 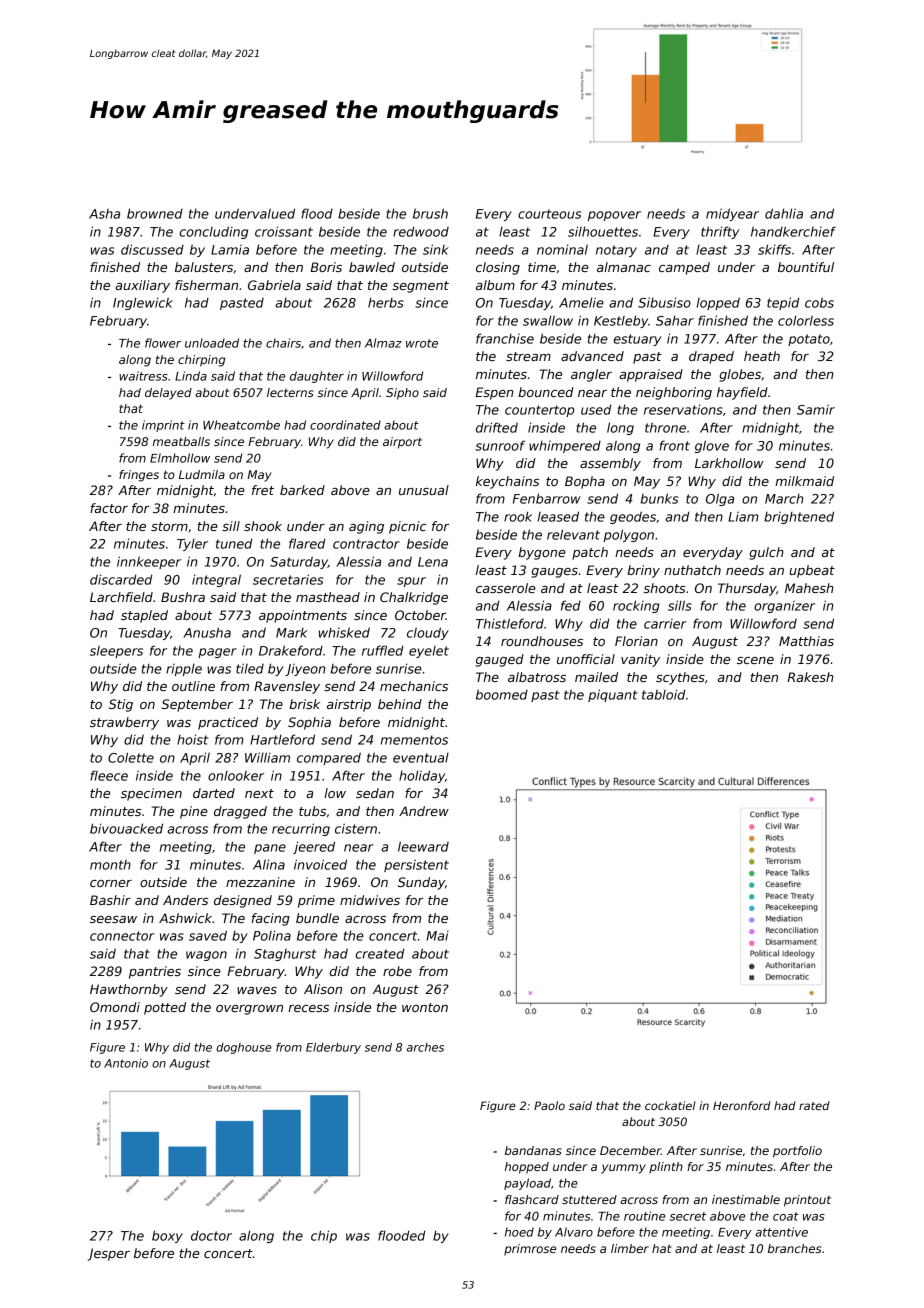 What do you see at coordinates (424, 811) in the screenshot?
I see `Andrew` at bounding box center [424, 811].
